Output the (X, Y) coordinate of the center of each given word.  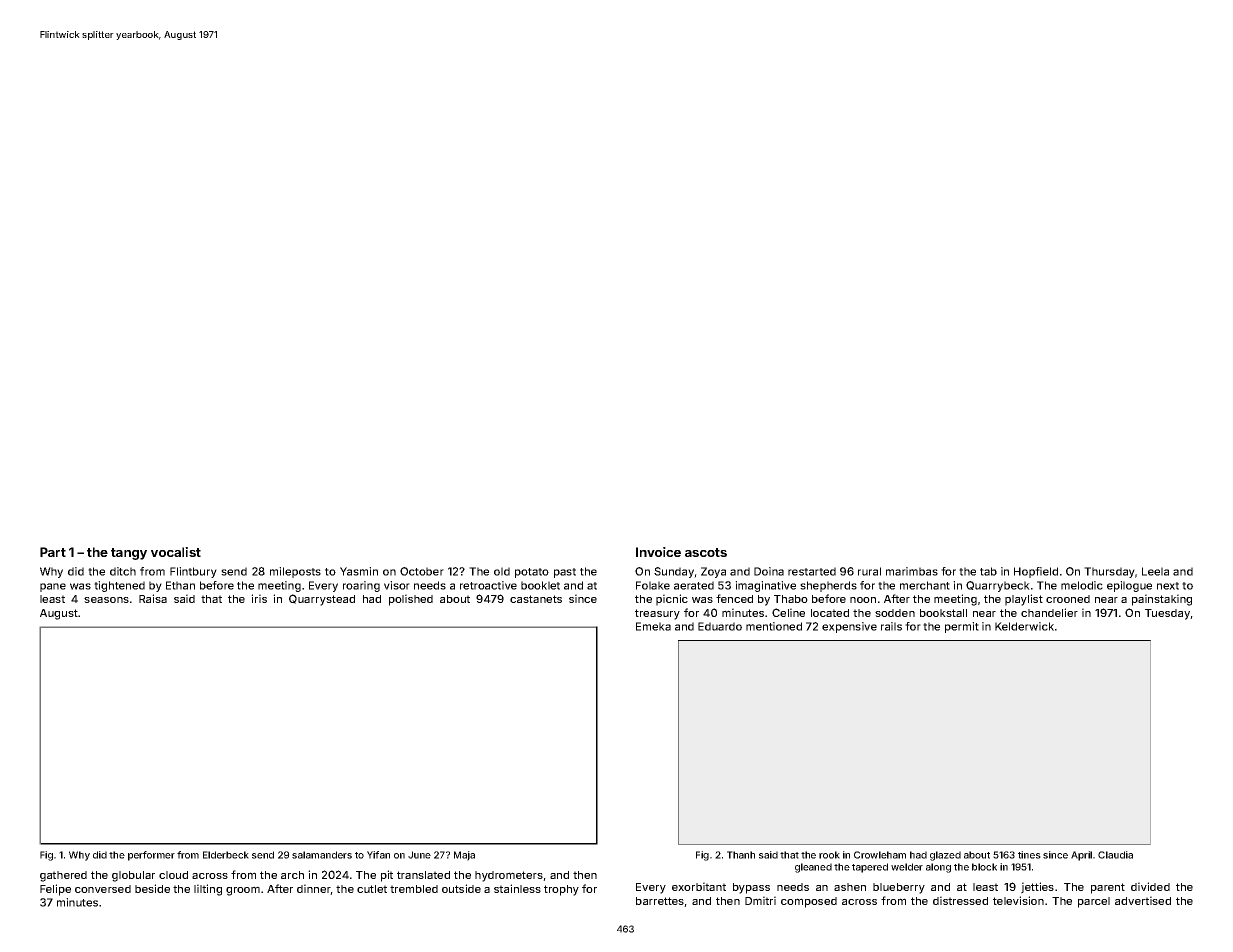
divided (1150, 886)
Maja (464, 856)
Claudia (1115, 855)
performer (151, 856)
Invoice (658, 552)
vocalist (176, 552)
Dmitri (760, 900)
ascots (706, 552)
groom (243, 891)
